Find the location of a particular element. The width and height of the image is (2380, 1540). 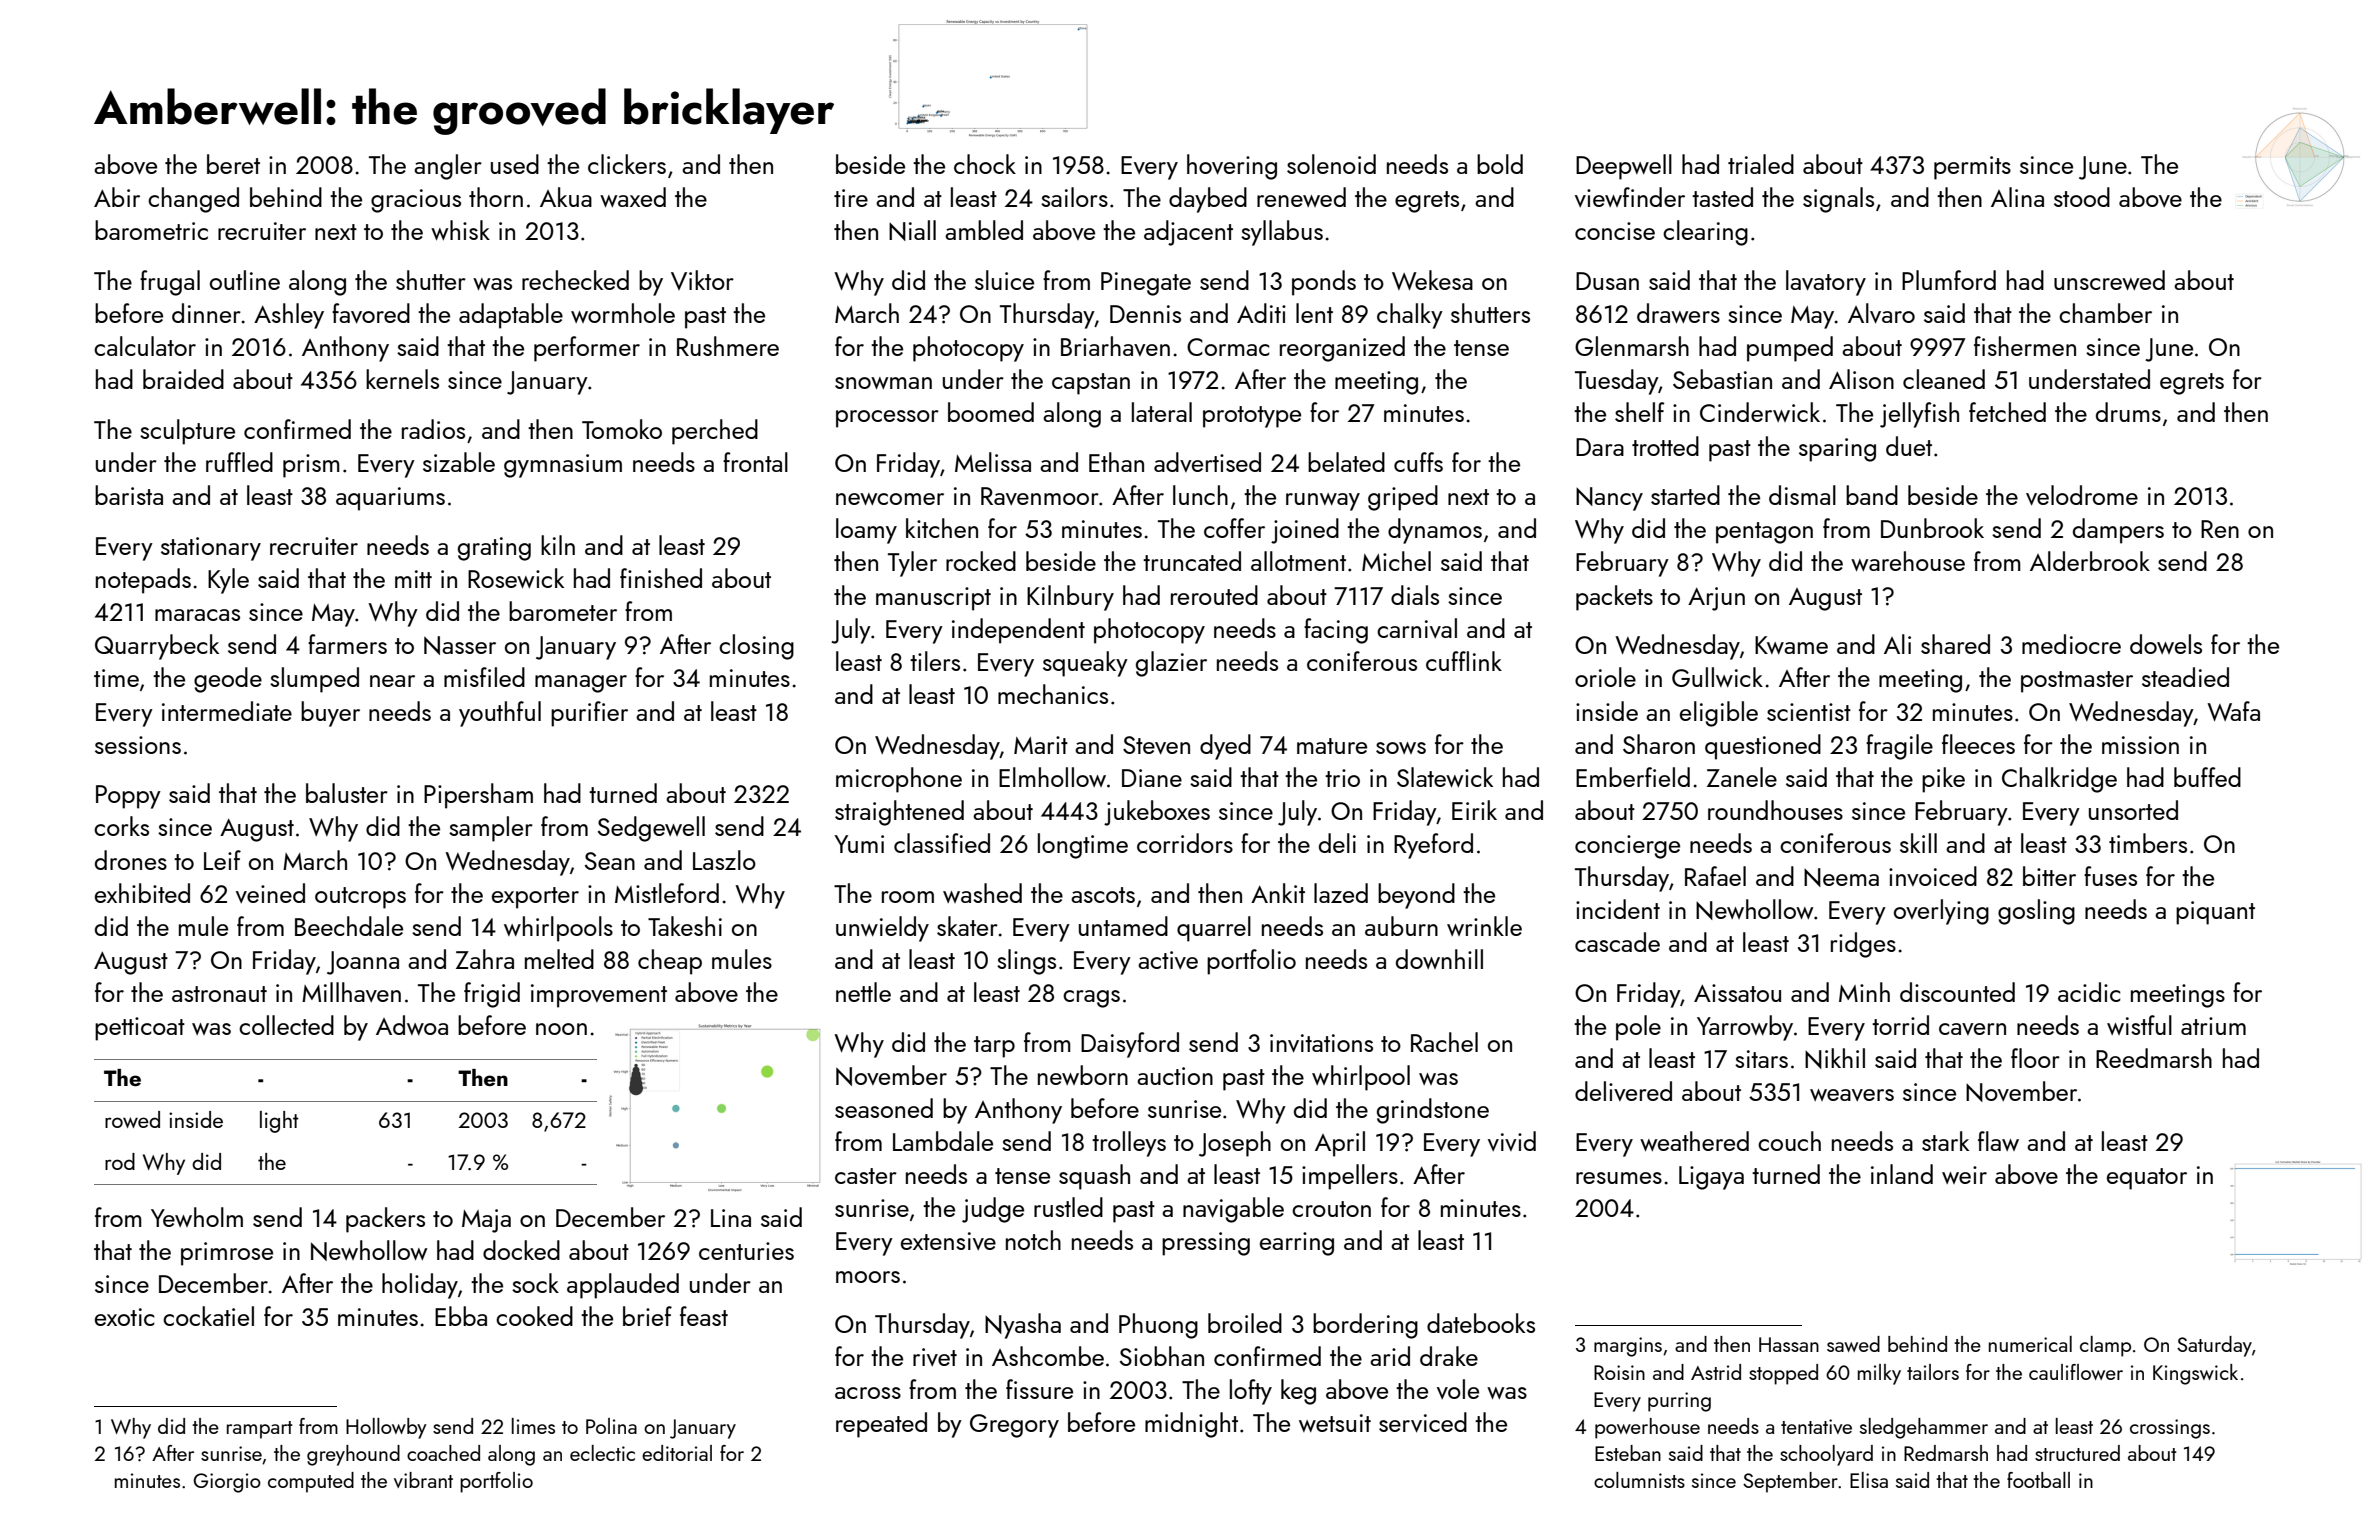

cuffs is located at coordinates (1418, 462).
